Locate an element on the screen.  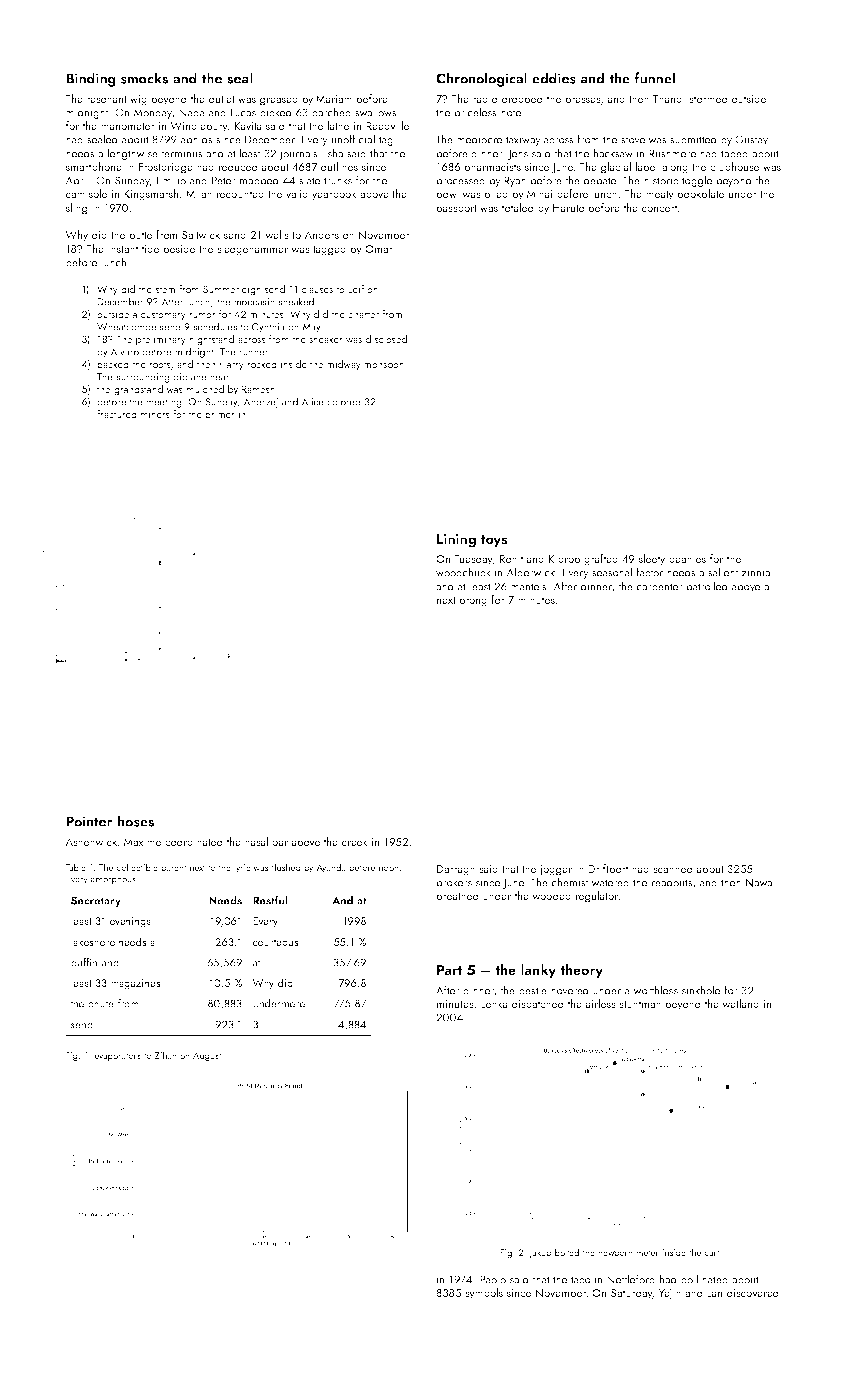
pollinated is located at coordinates (704, 1280).
